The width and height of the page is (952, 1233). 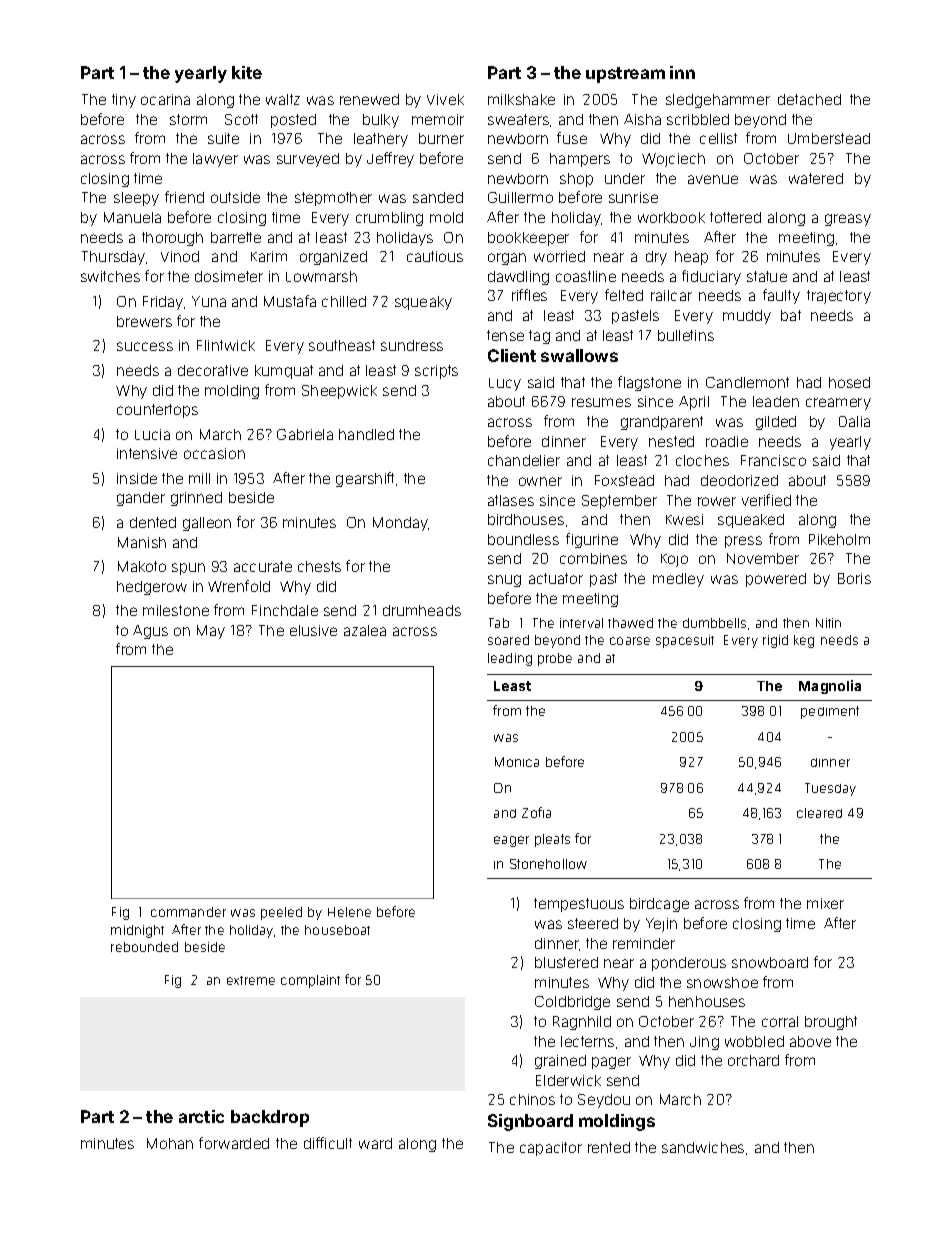 What do you see at coordinates (809, 99) in the page?
I see `detached` at bounding box center [809, 99].
